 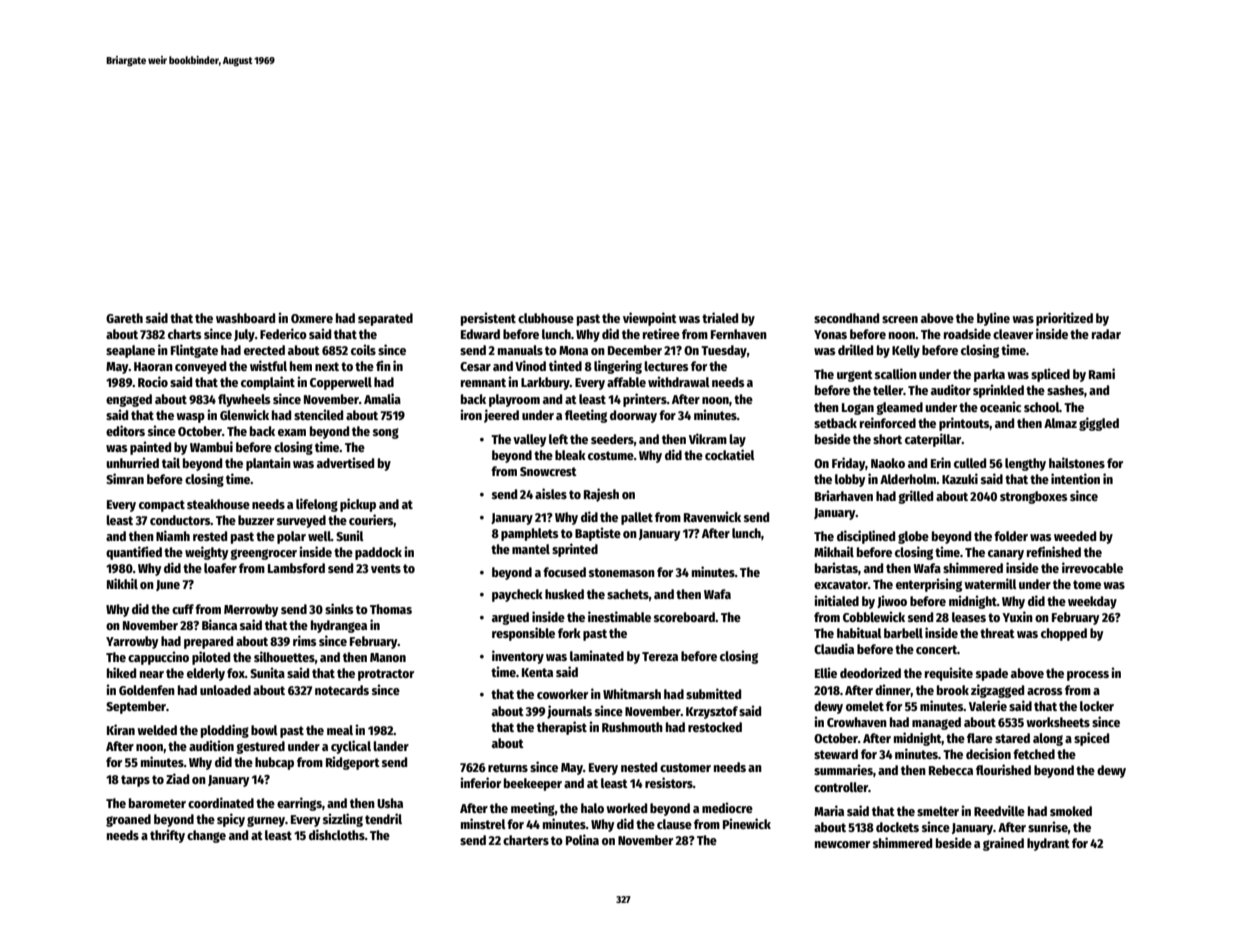 What do you see at coordinates (720, 317) in the screenshot?
I see `trialed` at bounding box center [720, 317].
